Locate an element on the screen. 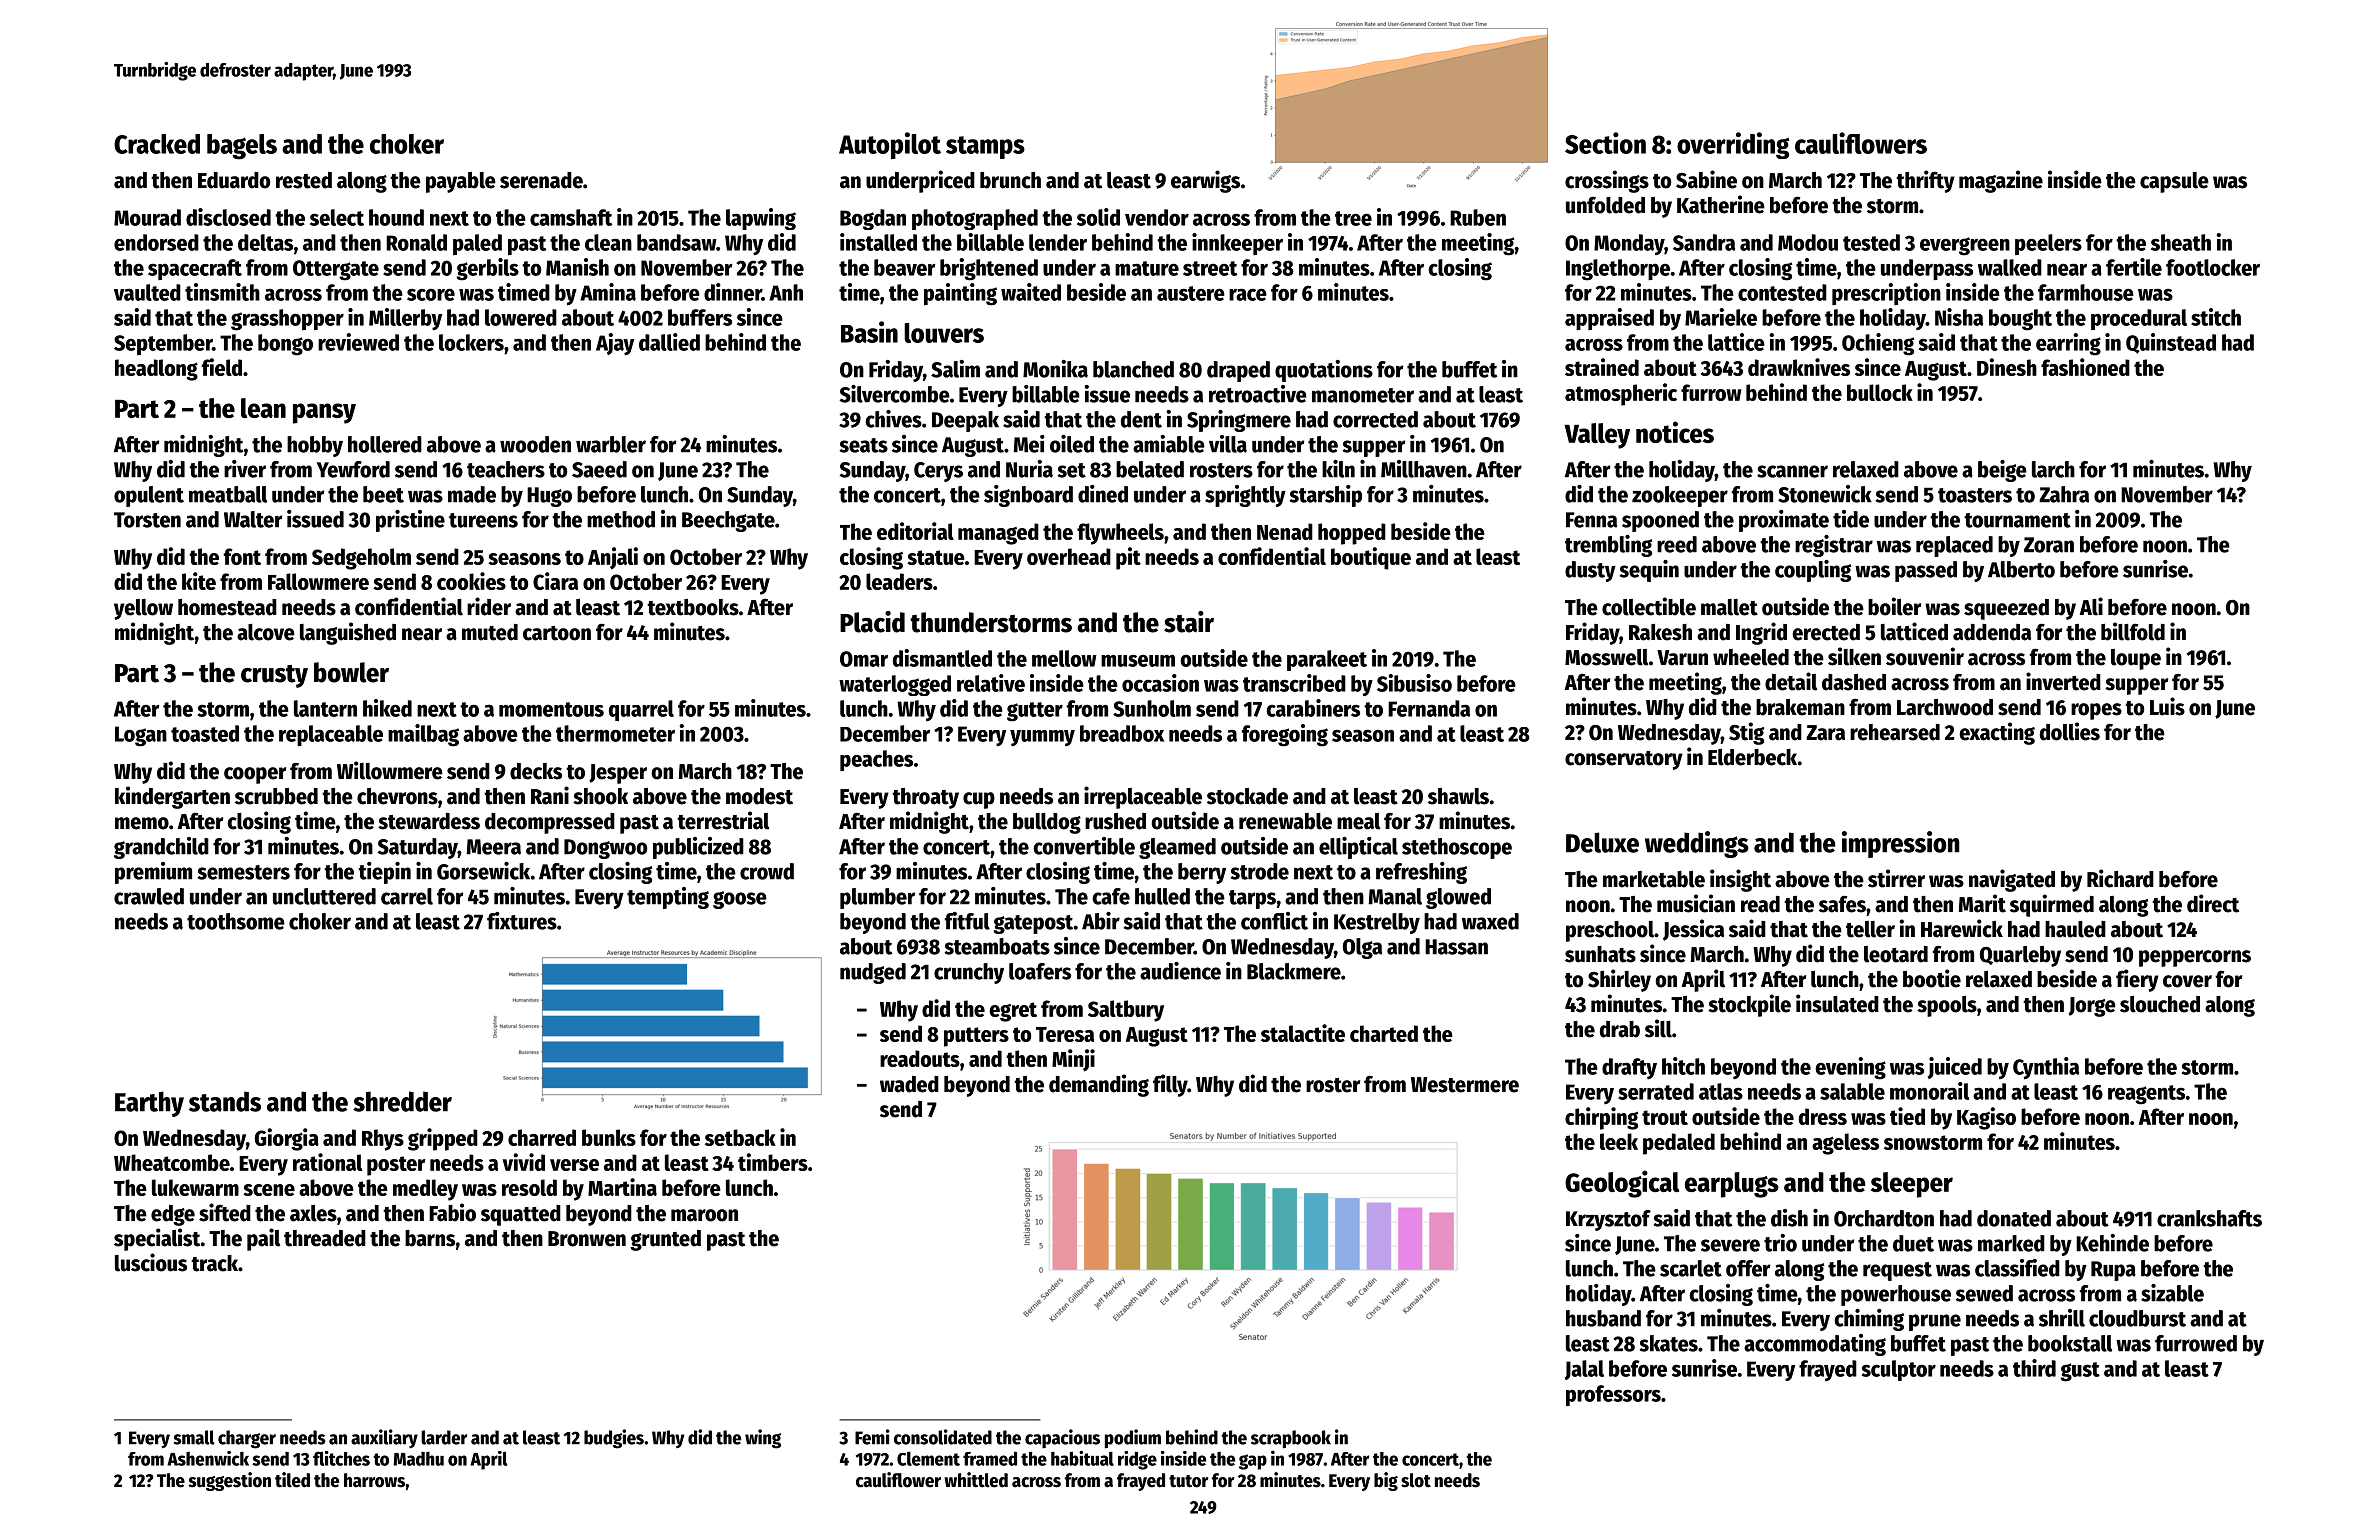 The width and height of the screenshot is (2380, 1540). Richard is located at coordinates (2120, 878).
